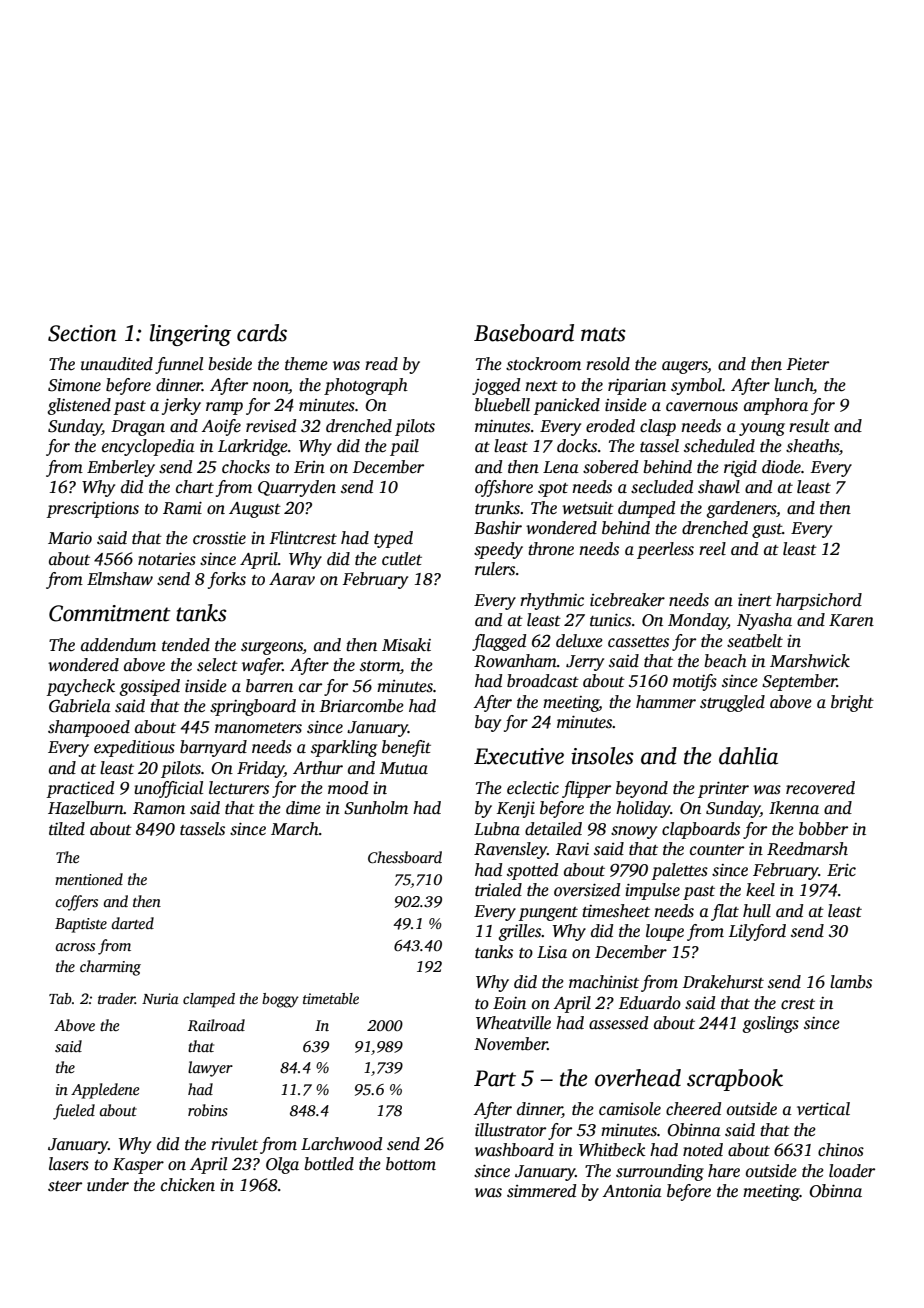  I want to click on seatbelt, so click(755, 641).
